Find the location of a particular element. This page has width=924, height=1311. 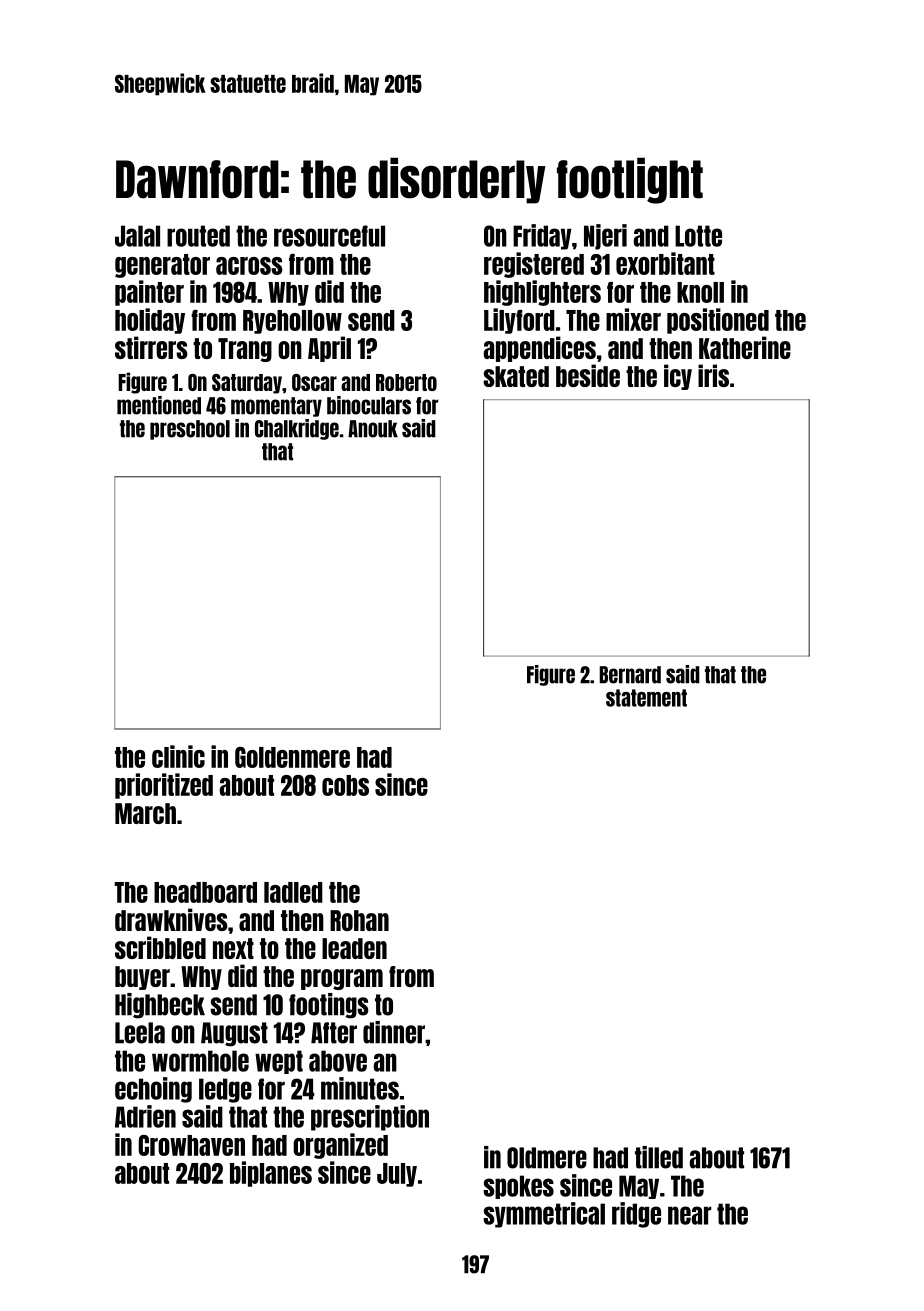

tilled is located at coordinates (659, 1157).
